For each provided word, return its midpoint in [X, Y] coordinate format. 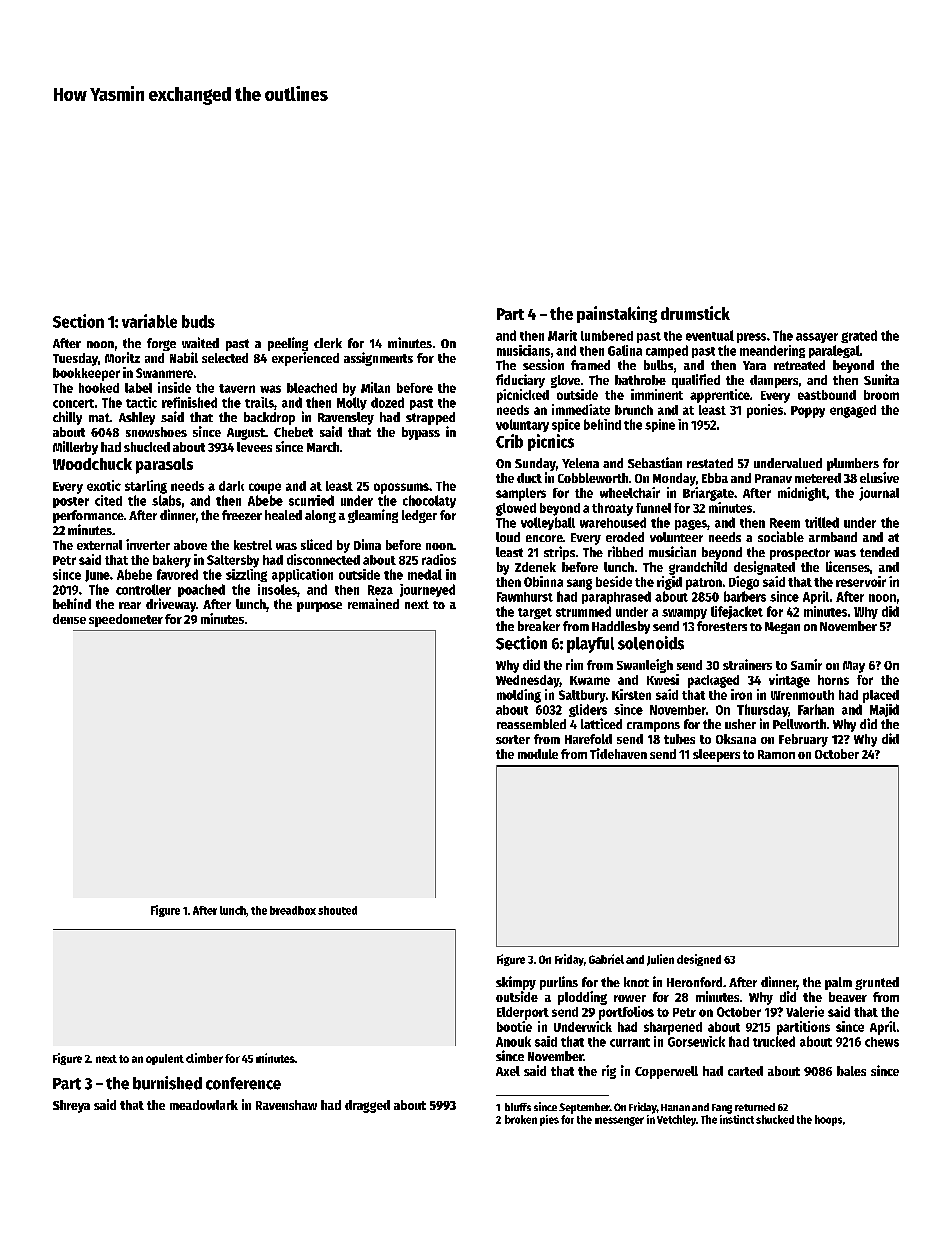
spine [660, 425]
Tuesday [75, 359]
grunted [877, 983]
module [538, 754]
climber [204, 1058]
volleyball [548, 523]
